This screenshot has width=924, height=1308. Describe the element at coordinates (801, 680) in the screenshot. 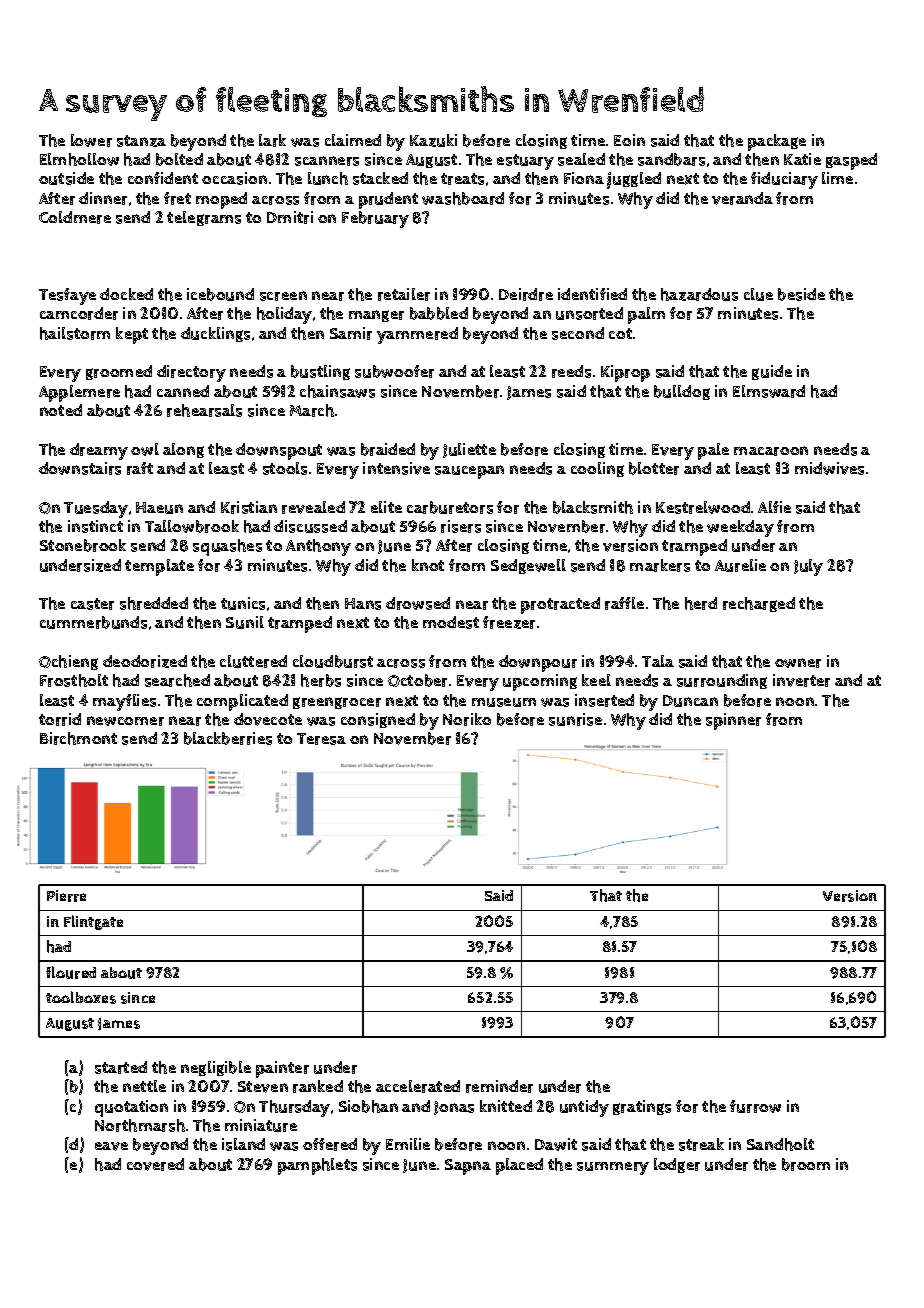

I see `inverter` at that location.
